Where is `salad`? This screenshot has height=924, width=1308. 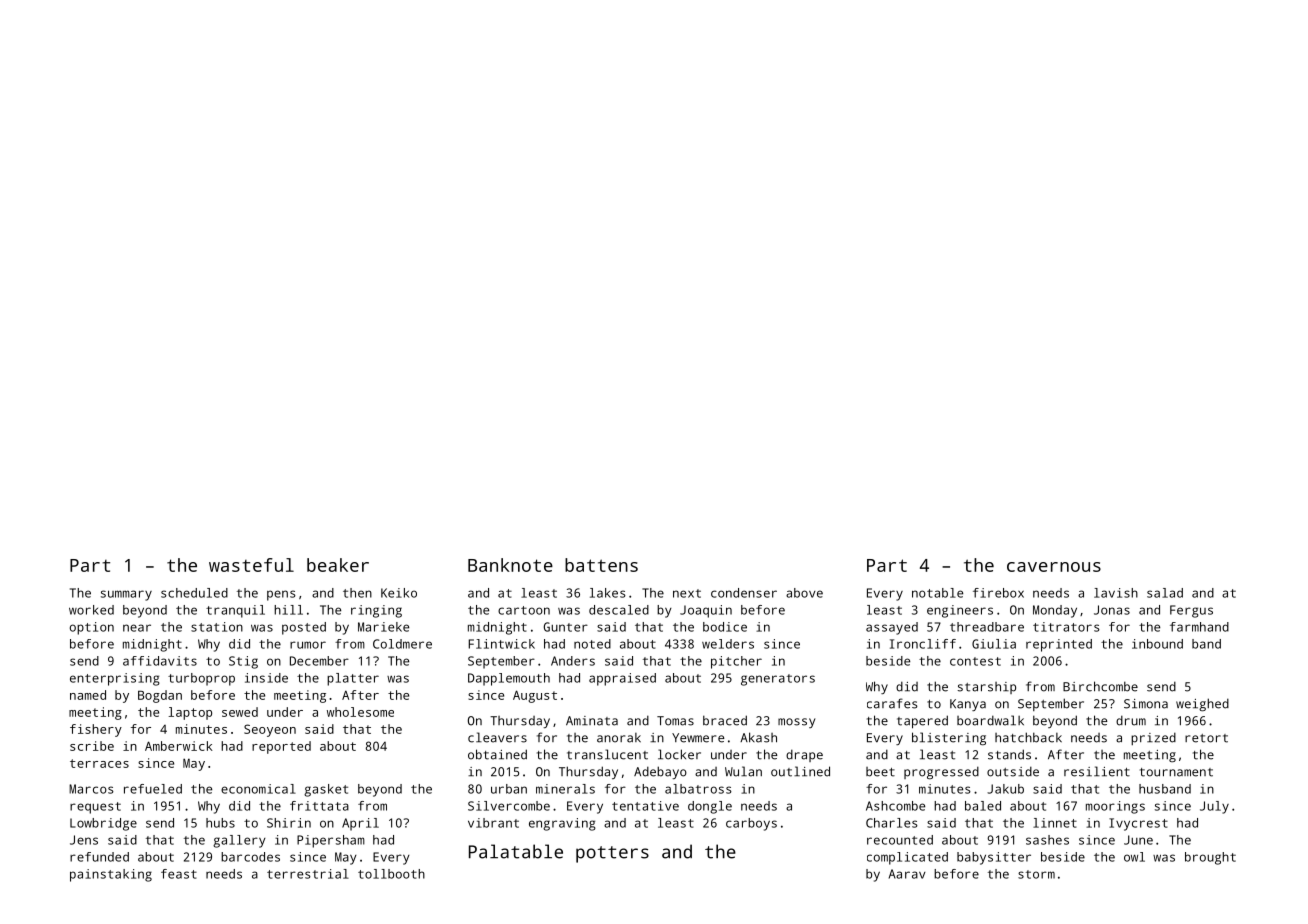 salad is located at coordinates (1165, 593).
